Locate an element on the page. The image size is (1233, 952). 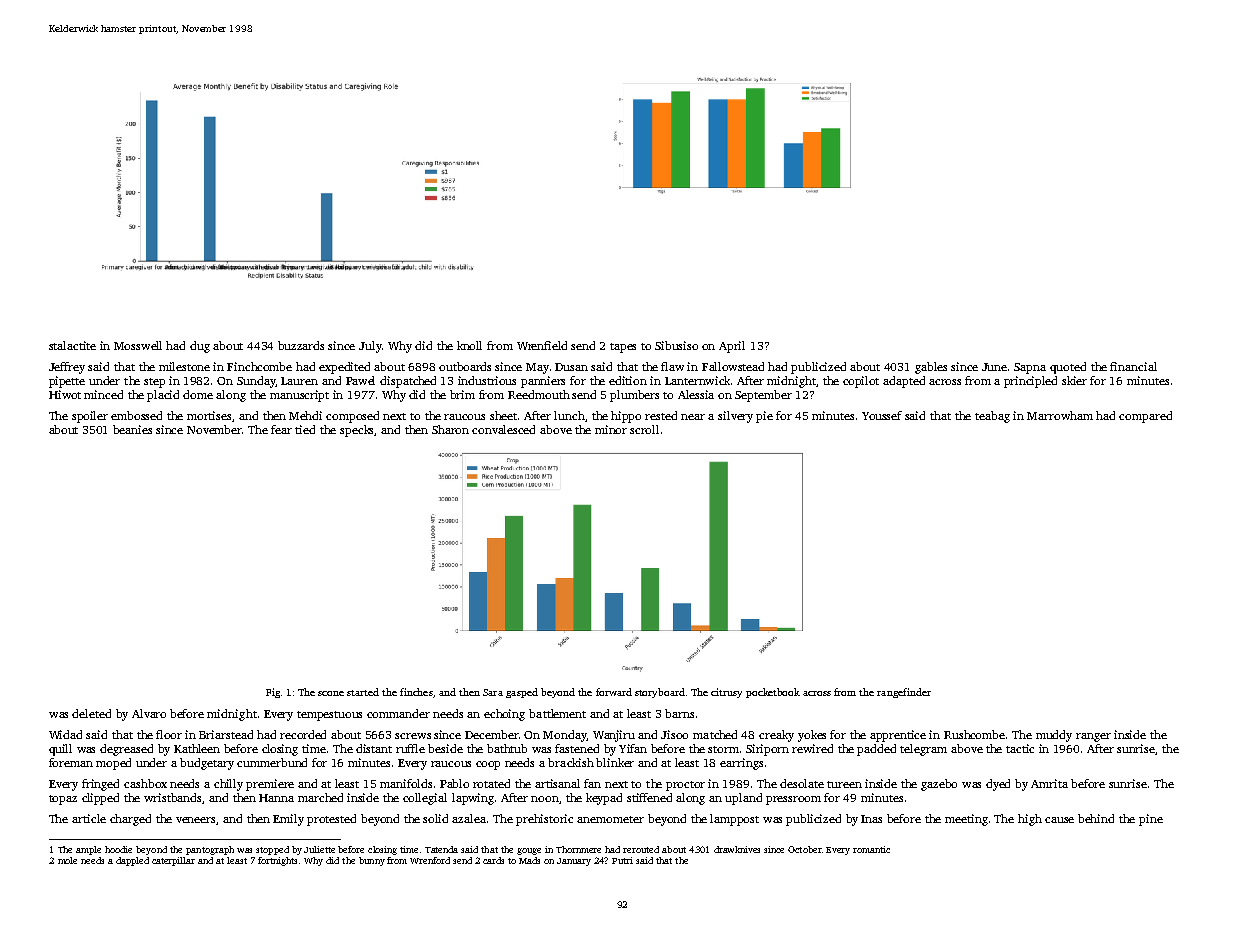
compared is located at coordinates (1145, 417).
